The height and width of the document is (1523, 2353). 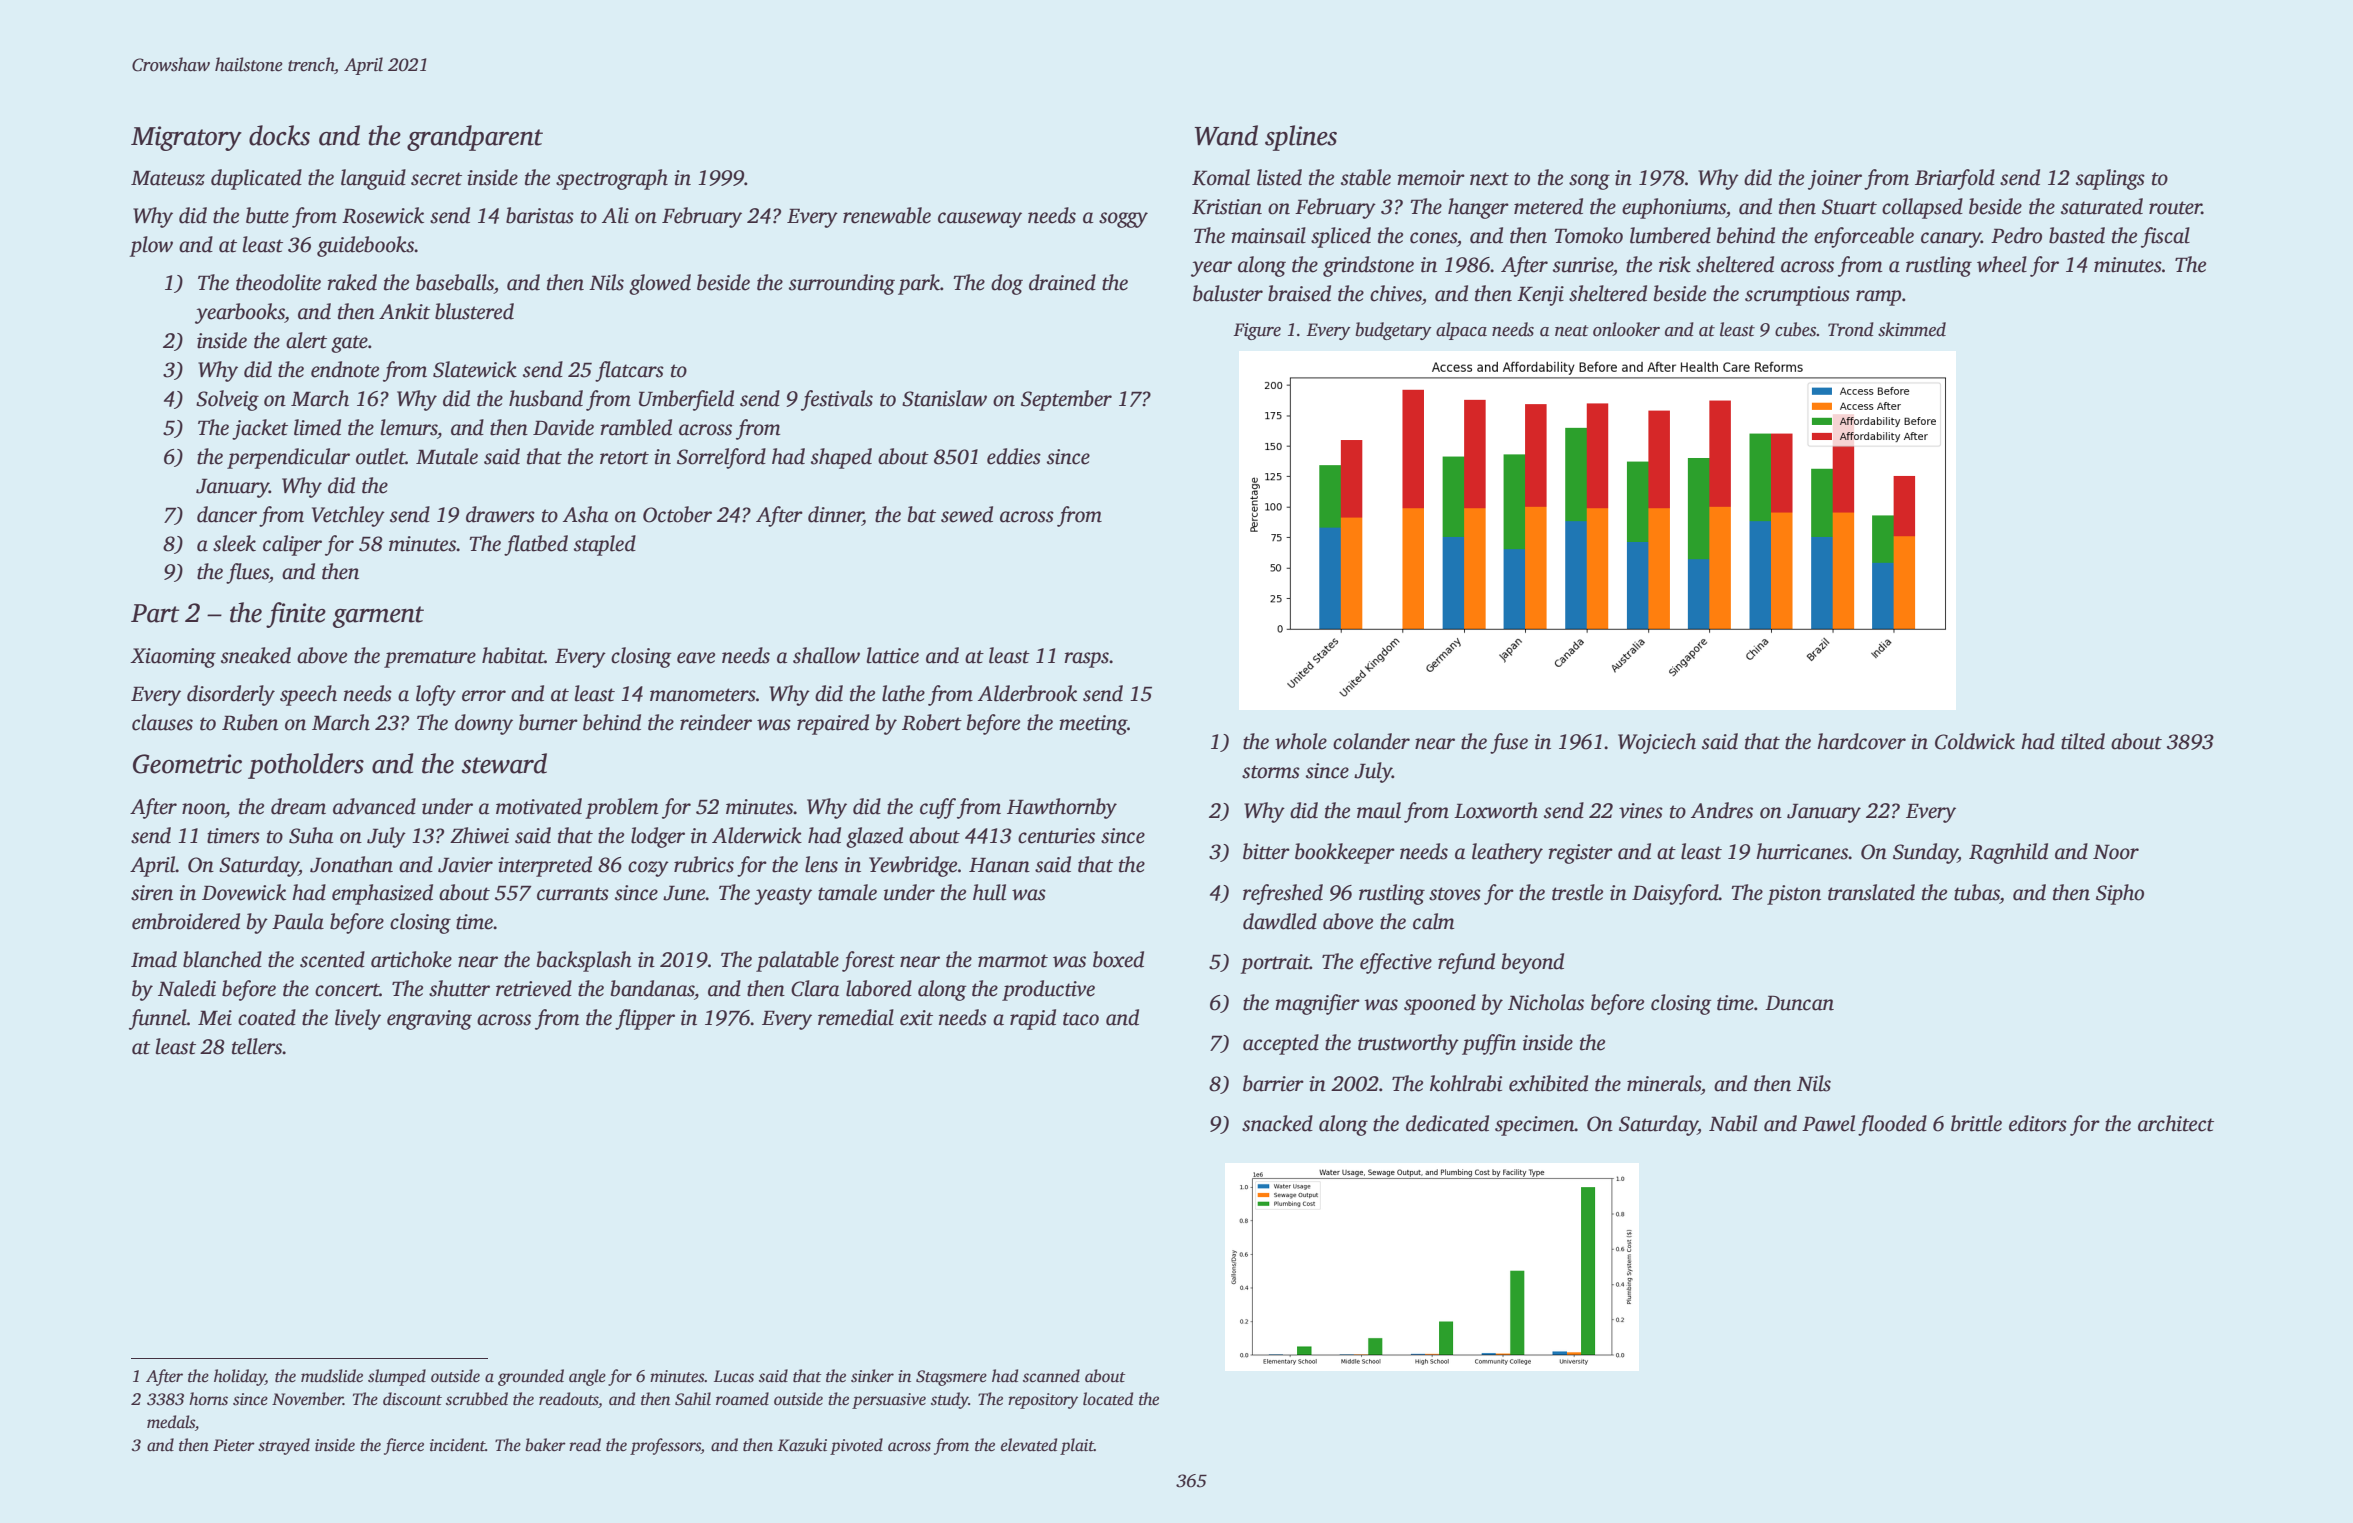 I want to click on Lucas, so click(x=734, y=1376).
